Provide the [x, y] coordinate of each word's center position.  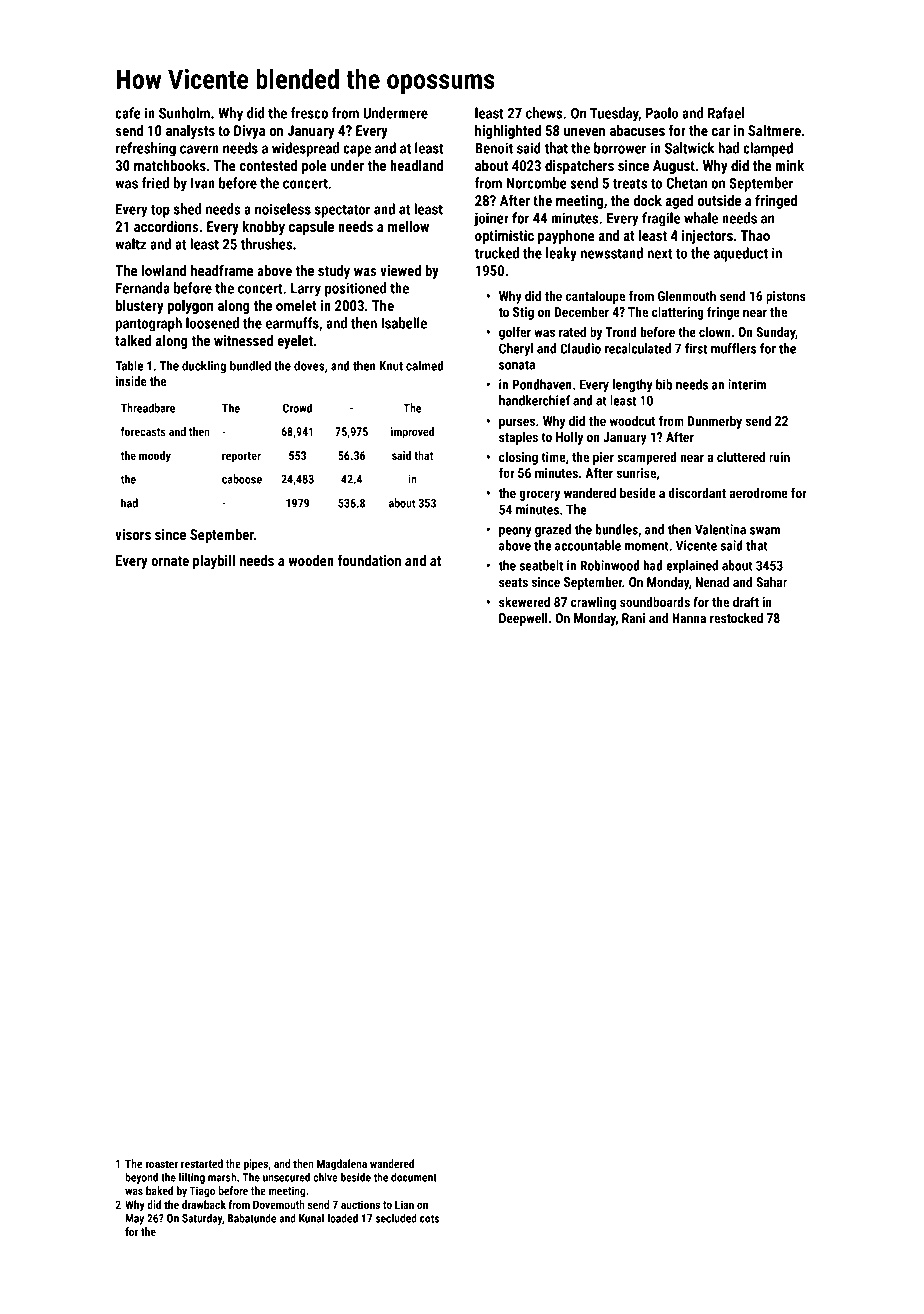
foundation [369, 560]
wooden [311, 560]
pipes [256, 1165]
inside [131, 381]
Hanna [689, 618]
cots [429, 1219]
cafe [128, 113]
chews [544, 113]
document [414, 1177]
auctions [360, 1204]
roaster [162, 1164]
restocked [736, 617]
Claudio [580, 348]
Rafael [726, 113]
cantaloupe [595, 297]
